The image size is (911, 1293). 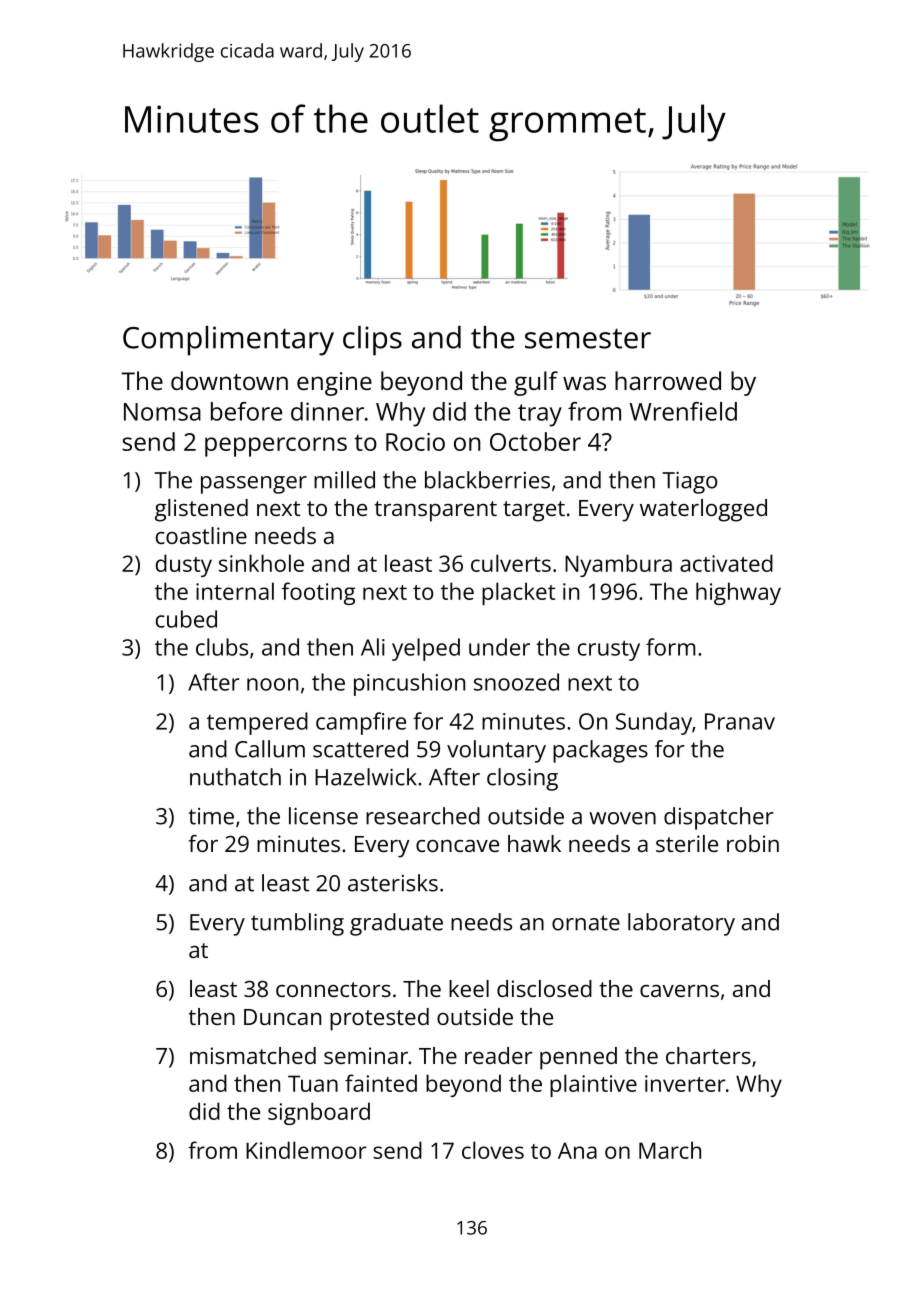 I want to click on culverts, so click(x=511, y=563).
